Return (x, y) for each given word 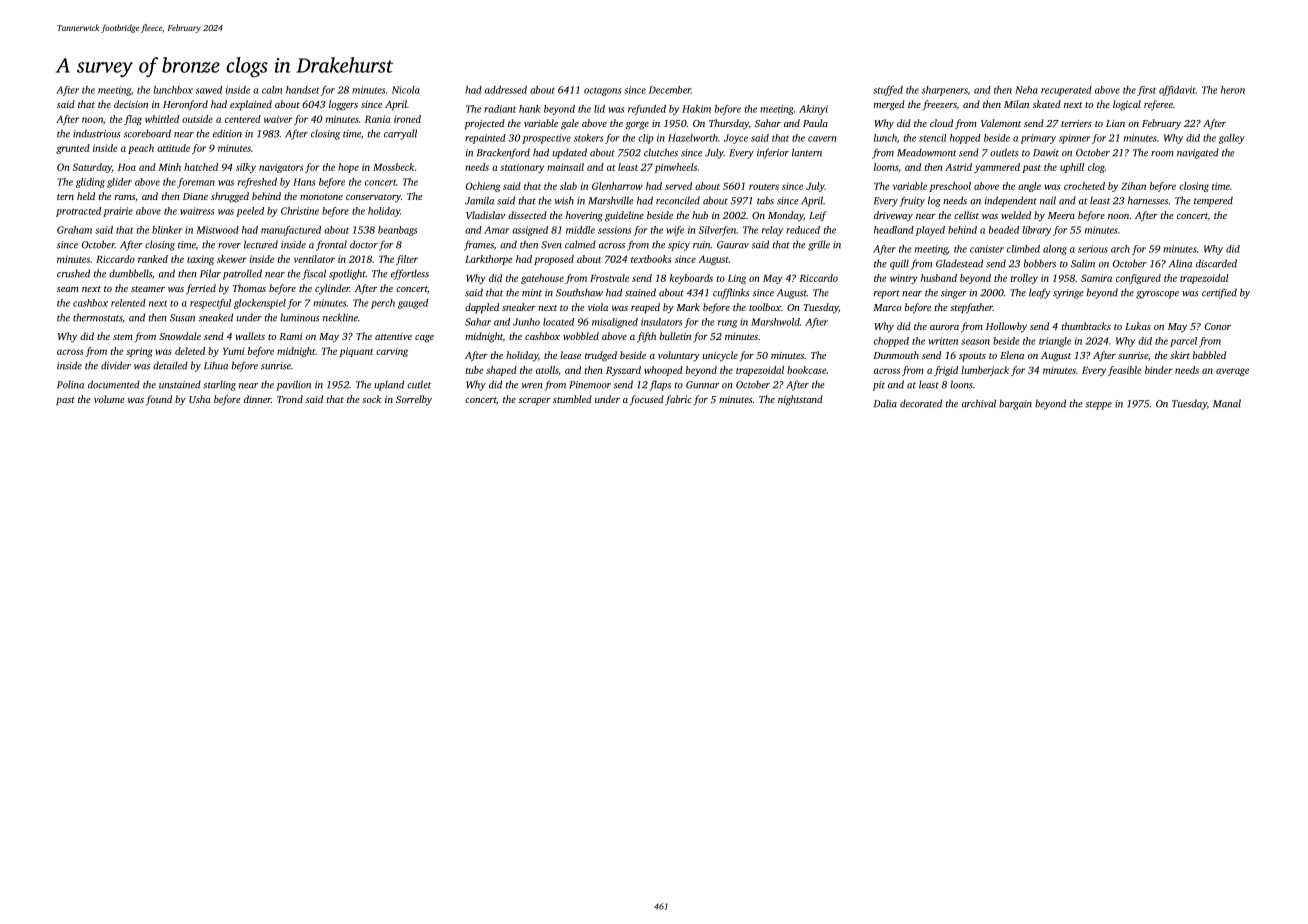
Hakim (696, 109)
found (159, 400)
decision (131, 104)
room (1162, 154)
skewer (232, 259)
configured (1138, 279)
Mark (688, 307)
